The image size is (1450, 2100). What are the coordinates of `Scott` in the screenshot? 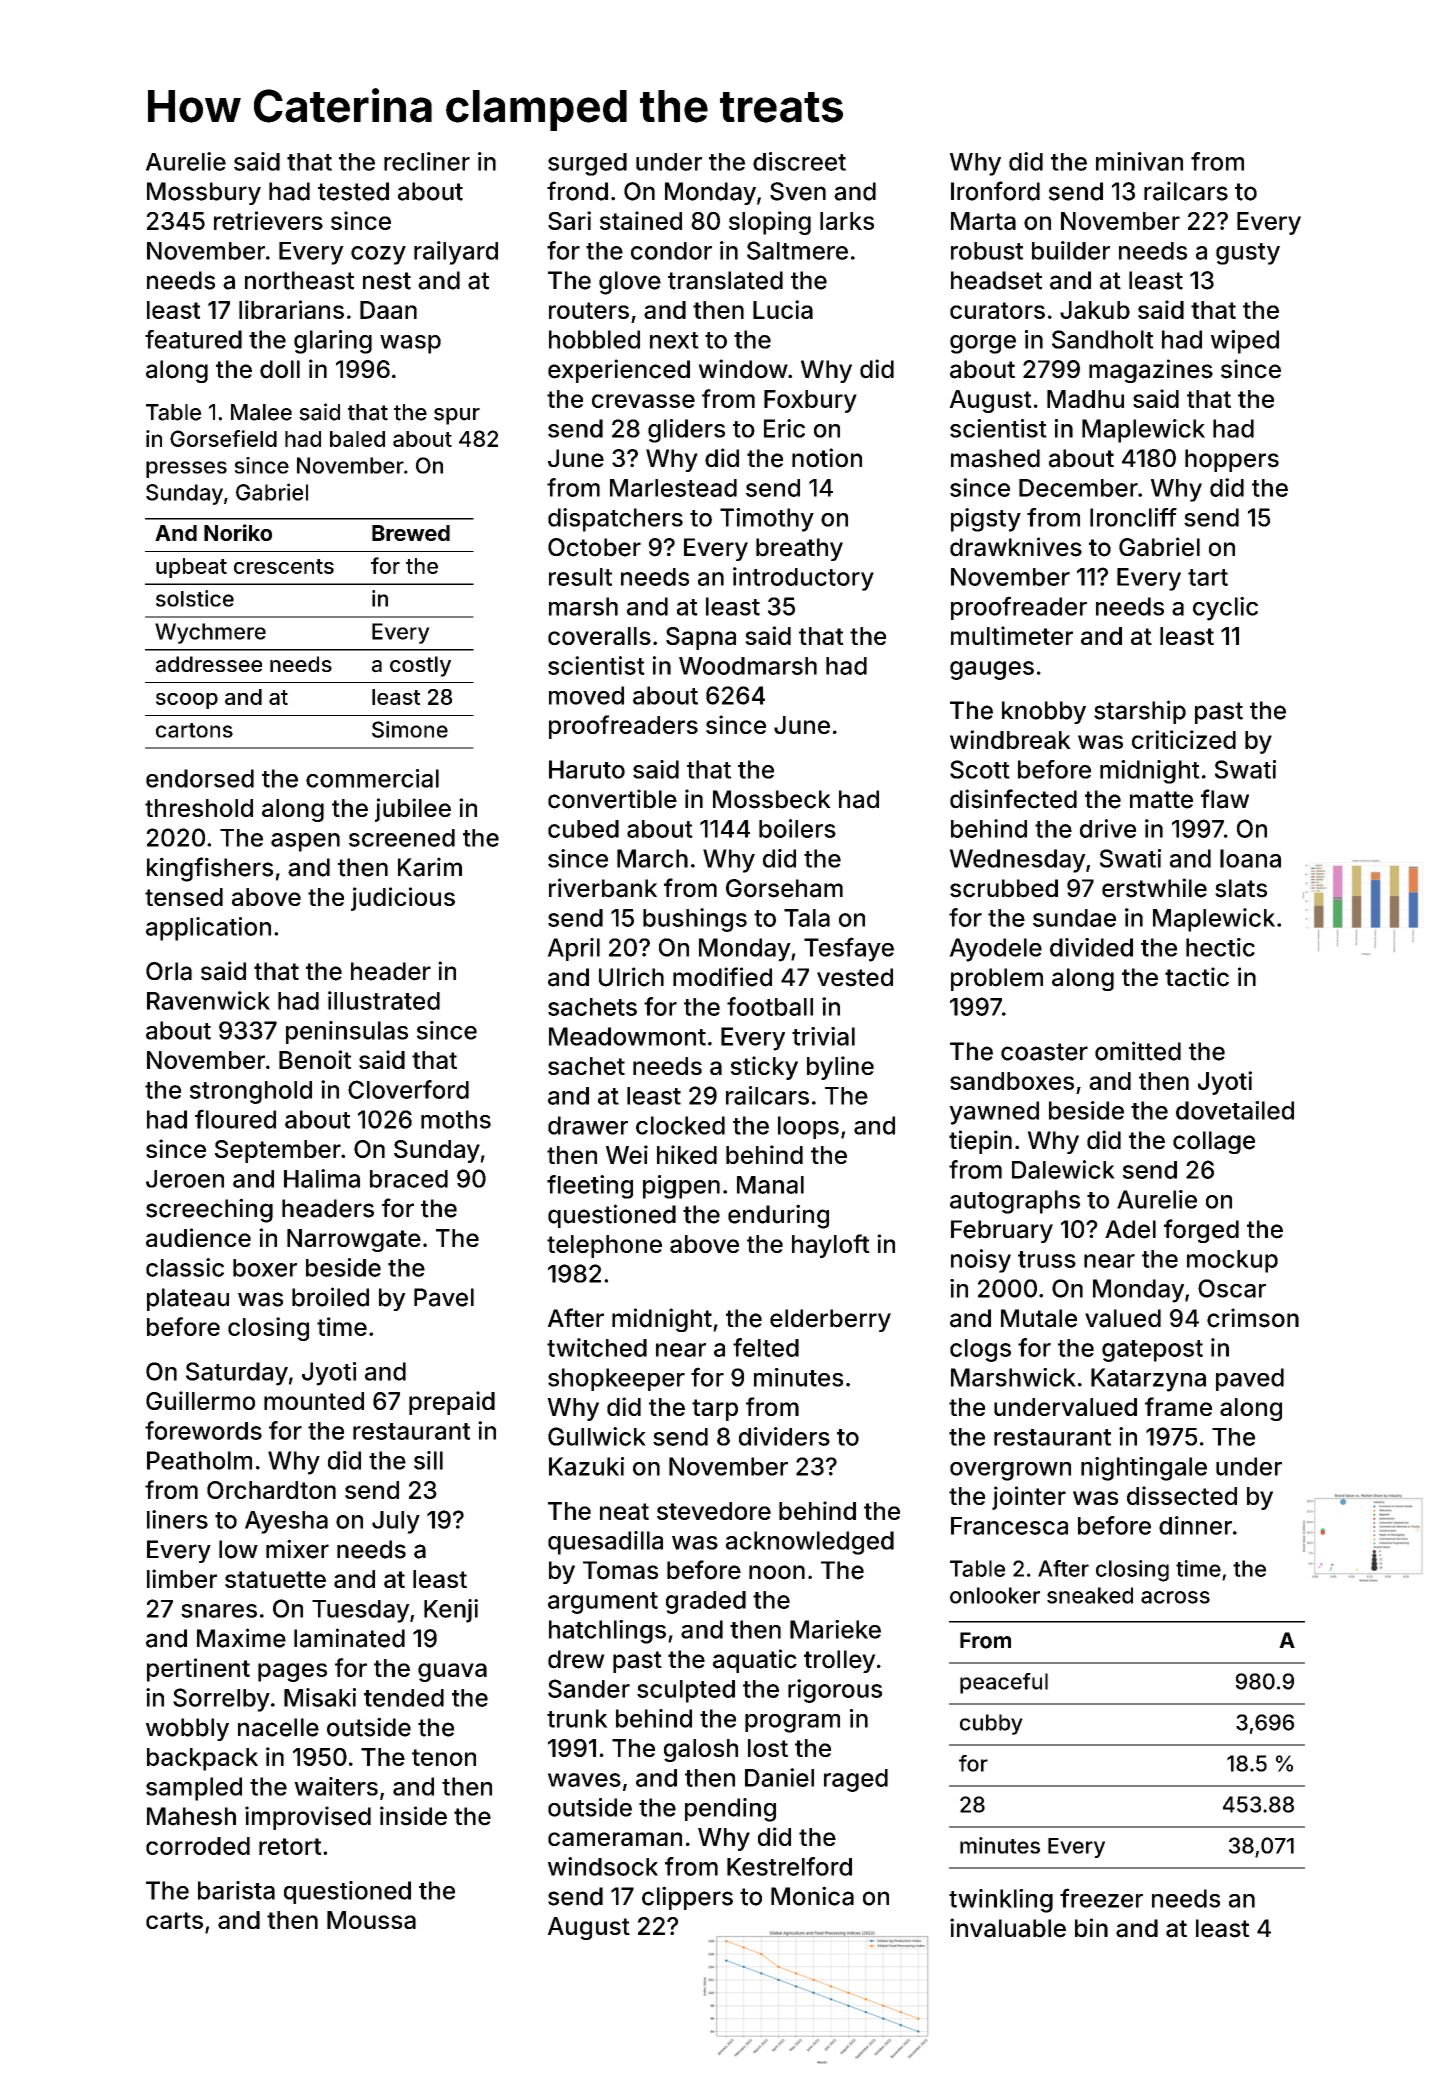 It's located at (980, 769).
